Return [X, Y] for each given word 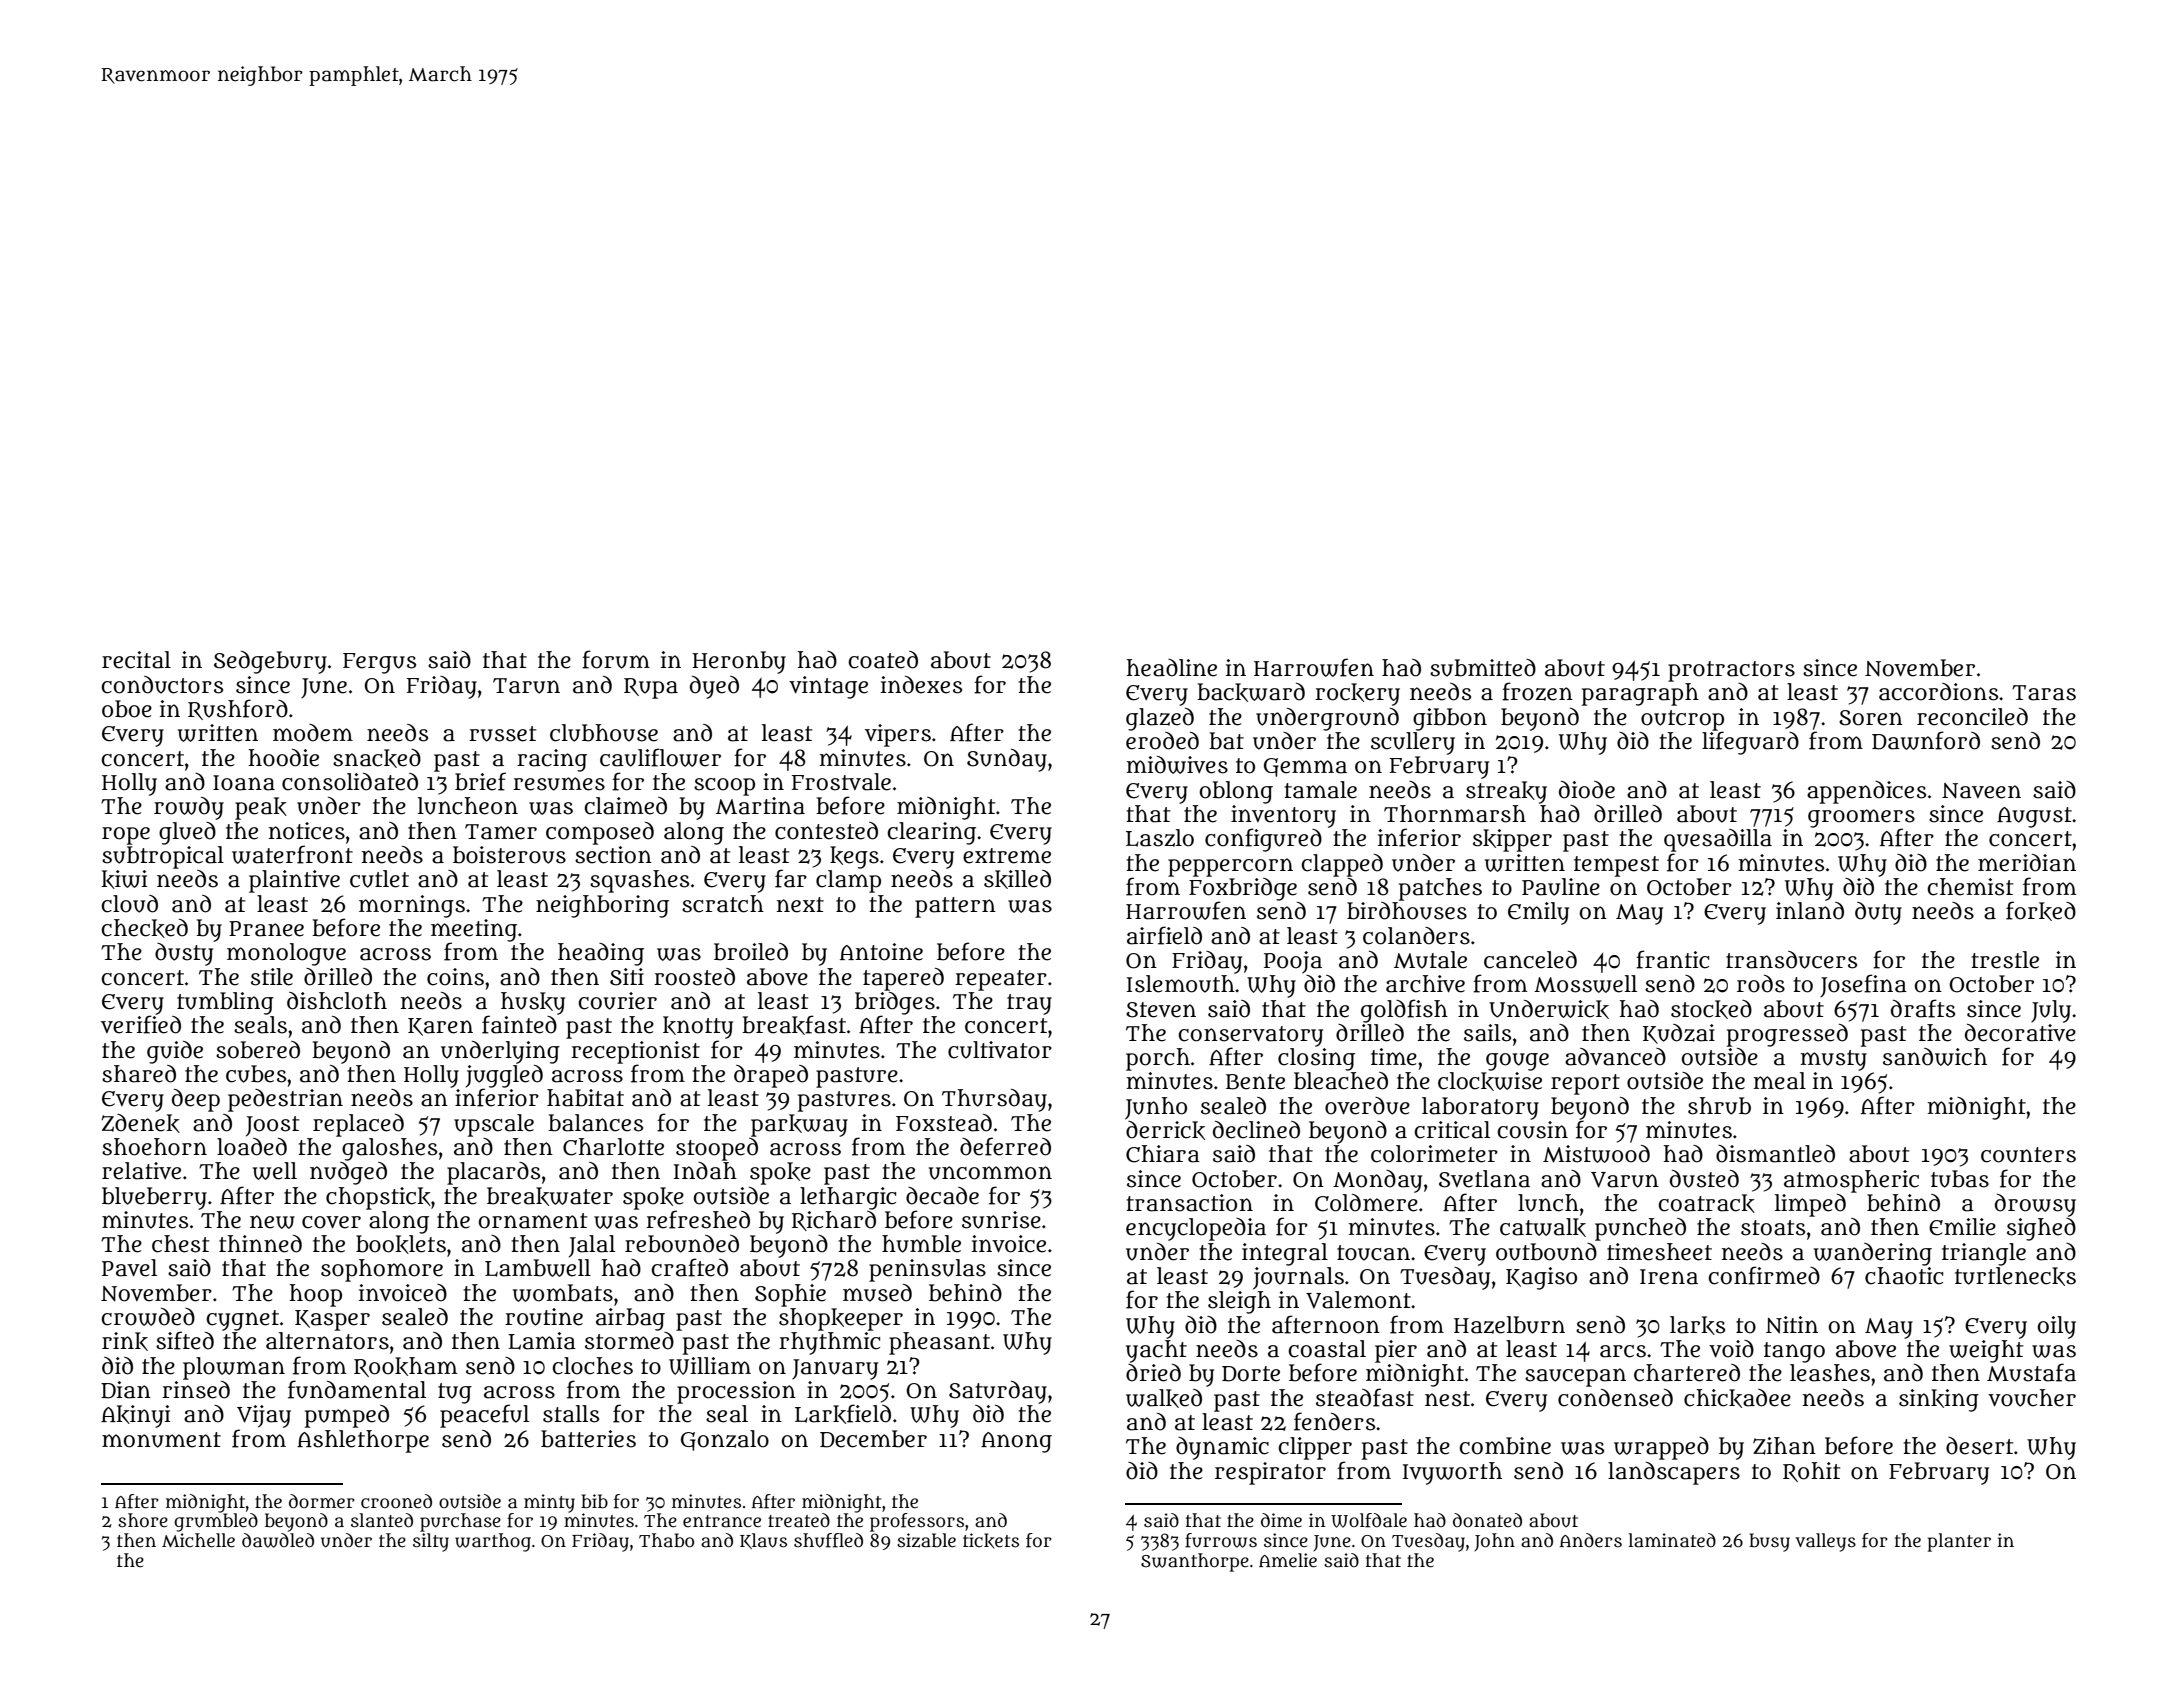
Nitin [1792, 1325]
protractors [1731, 671]
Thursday [994, 1100]
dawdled [278, 1540]
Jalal [592, 1246]
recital [136, 660]
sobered [258, 1050]
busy [1769, 1542]
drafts [1923, 1008]
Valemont [1358, 1300]
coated [883, 660]
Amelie [1288, 1560]
